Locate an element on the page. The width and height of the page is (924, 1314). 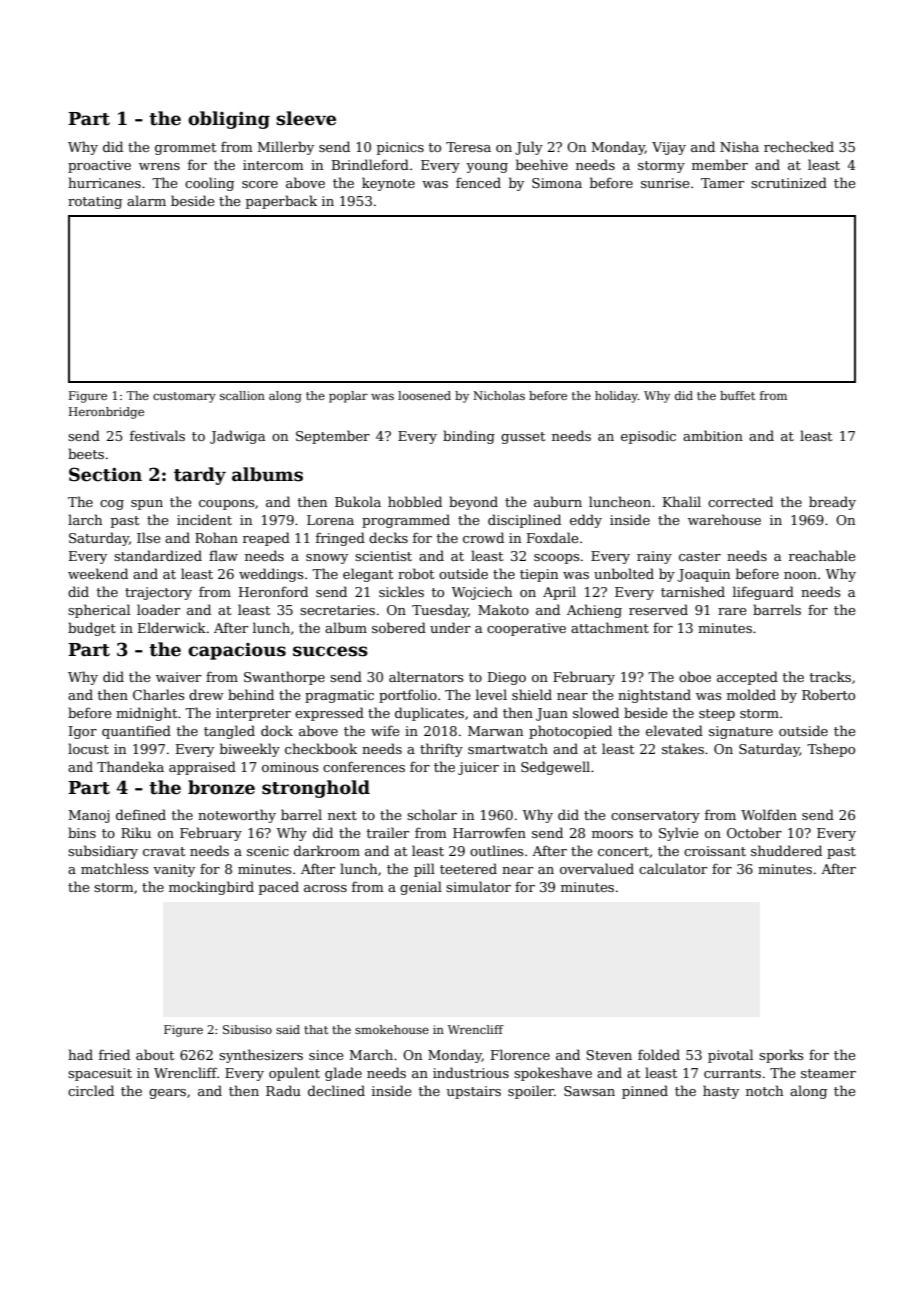
shuddered is located at coordinates (786, 850).
